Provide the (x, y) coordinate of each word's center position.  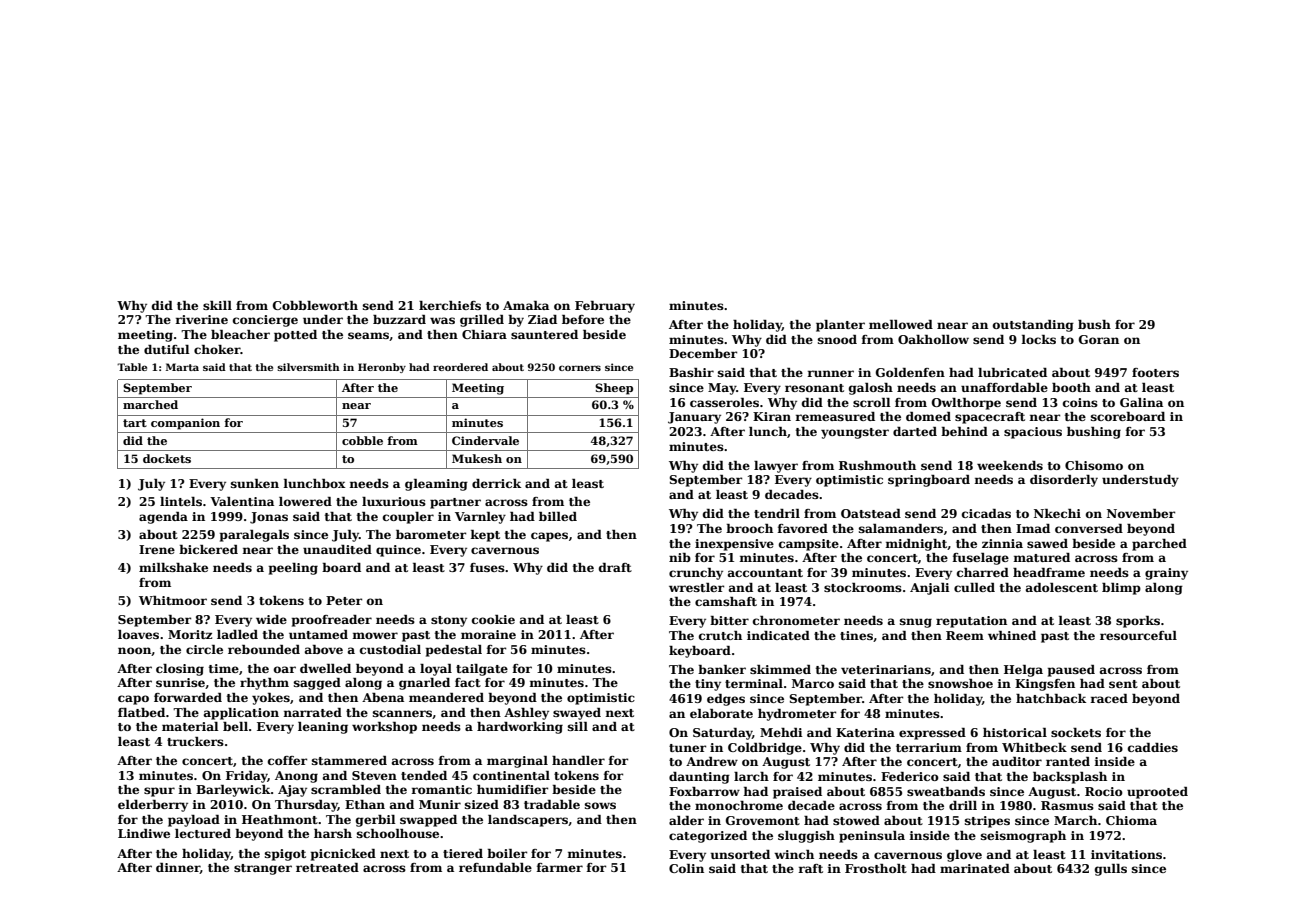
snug (916, 623)
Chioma (1131, 820)
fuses (487, 567)
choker (217, 349)
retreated (327, 867)
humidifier (512, 789)
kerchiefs (450, 305)
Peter (344, 600)
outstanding (1033, 326)
